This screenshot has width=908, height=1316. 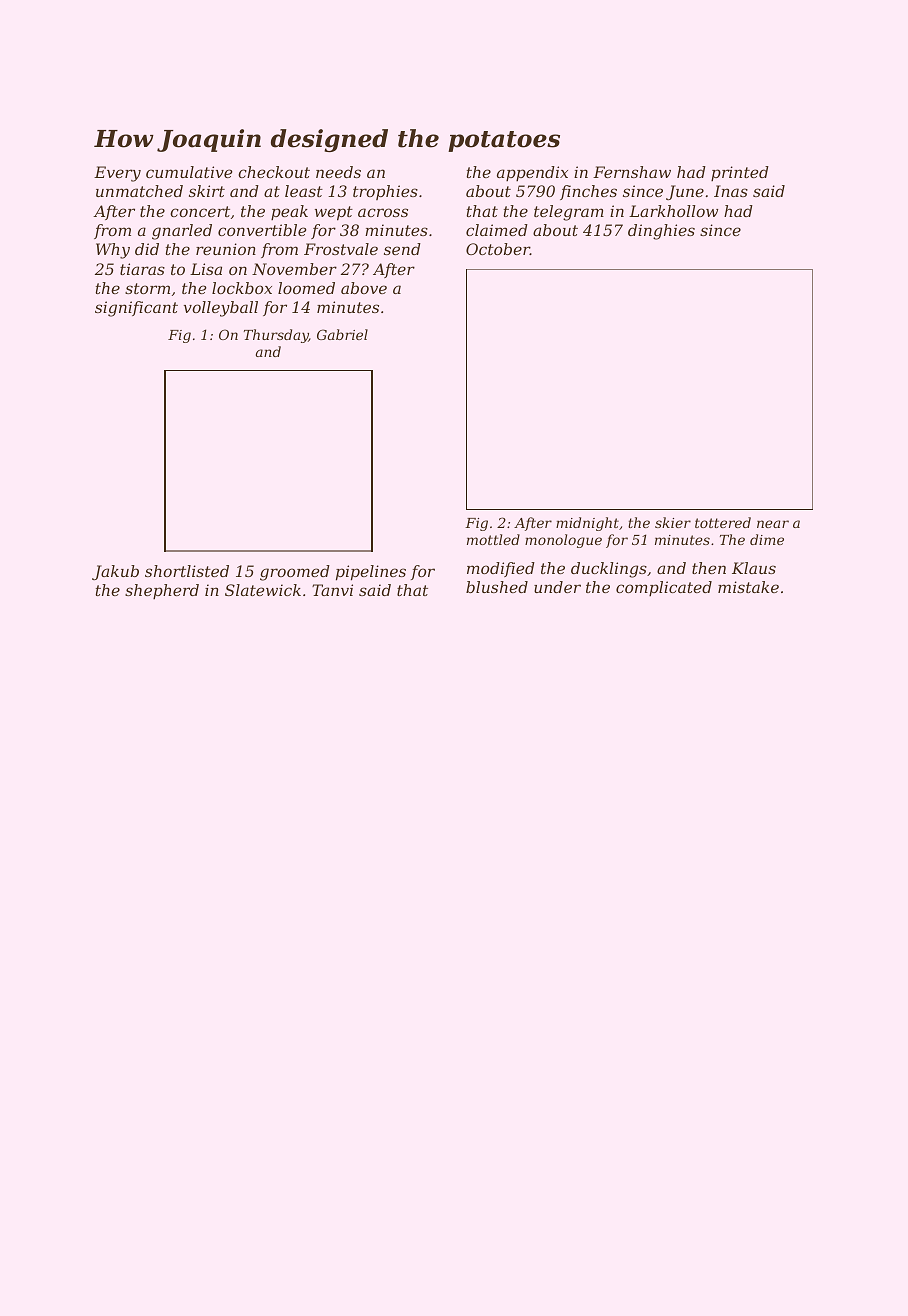 What do you see at coordinates (274, 172) in the screenshot?
I see `checkout` at bounding box center [274, 172].
